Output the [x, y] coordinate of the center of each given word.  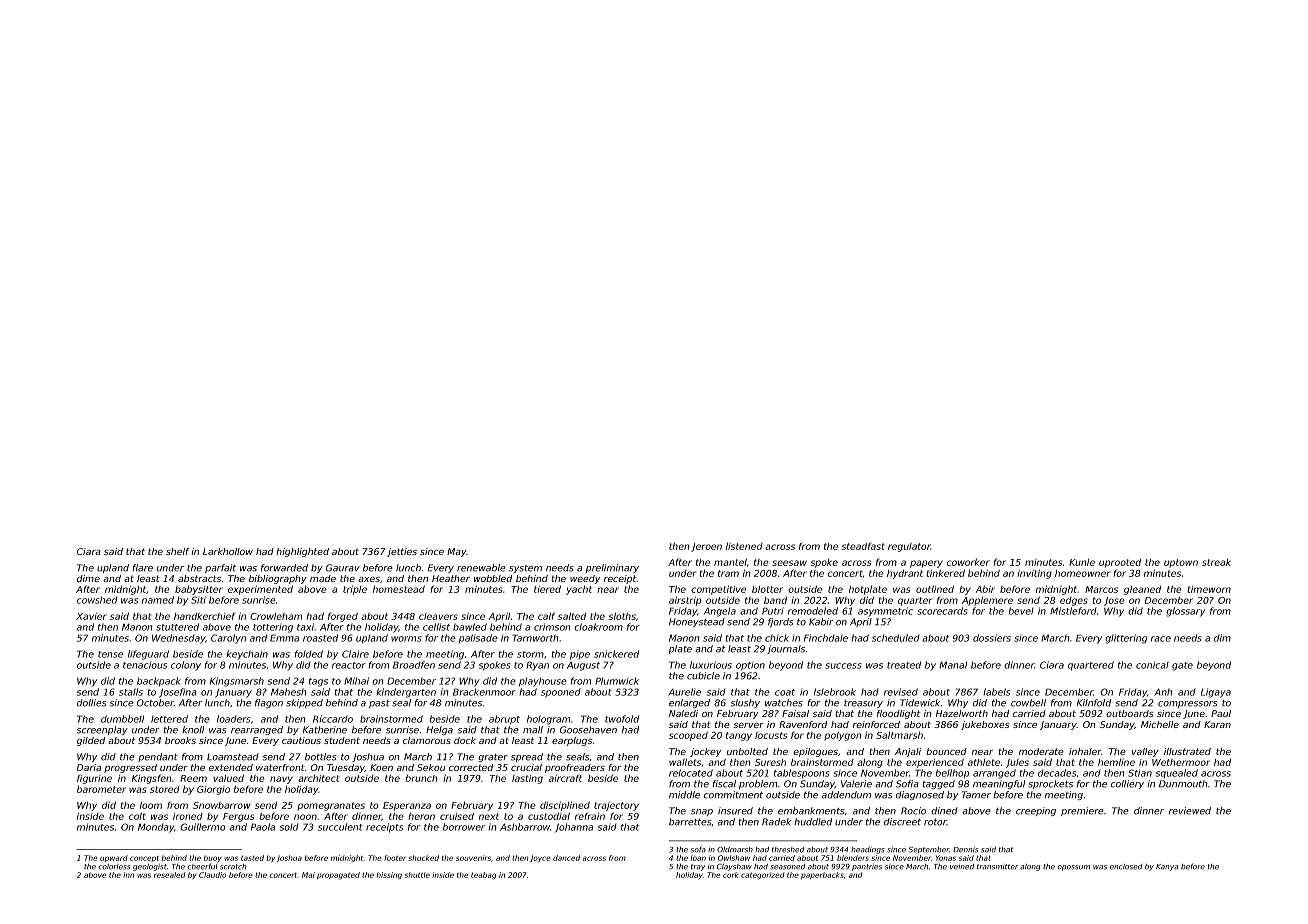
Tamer [976, 795]
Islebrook [835, 692]
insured [735, 811]
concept [144, 859]
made [323, 578]
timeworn [1209, 589]
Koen [381, 767]
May [457, 552]
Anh [1163, 692]
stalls [131, 692]
